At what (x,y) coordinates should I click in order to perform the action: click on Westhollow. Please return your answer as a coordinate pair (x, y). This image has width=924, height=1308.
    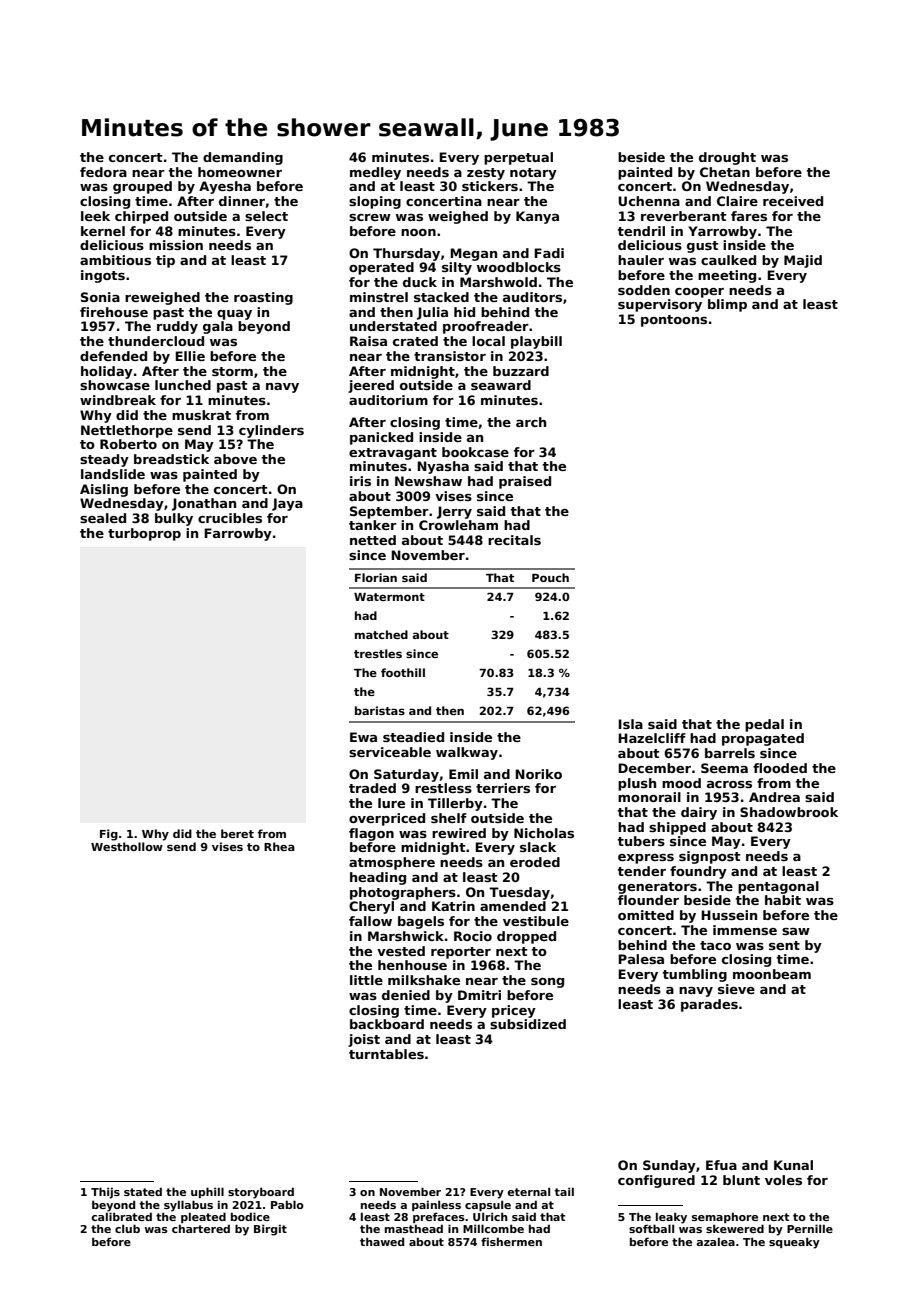
    Looking at the image, I should click on (127, 846).
